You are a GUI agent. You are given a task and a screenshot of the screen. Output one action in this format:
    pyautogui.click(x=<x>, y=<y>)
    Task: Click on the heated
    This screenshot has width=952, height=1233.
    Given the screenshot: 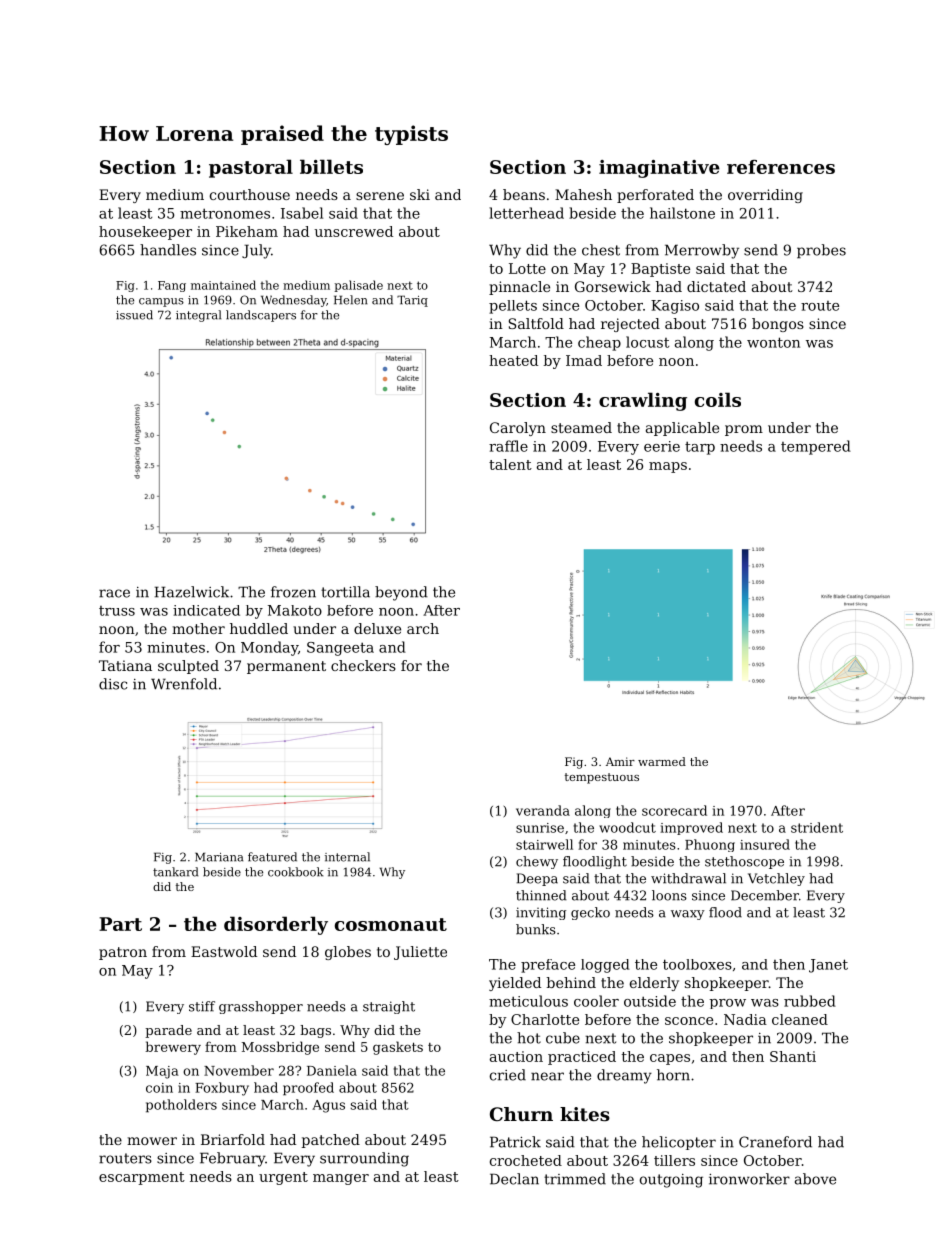 What is the action you would take?
    pyautogui.click(x=513, y=360)
